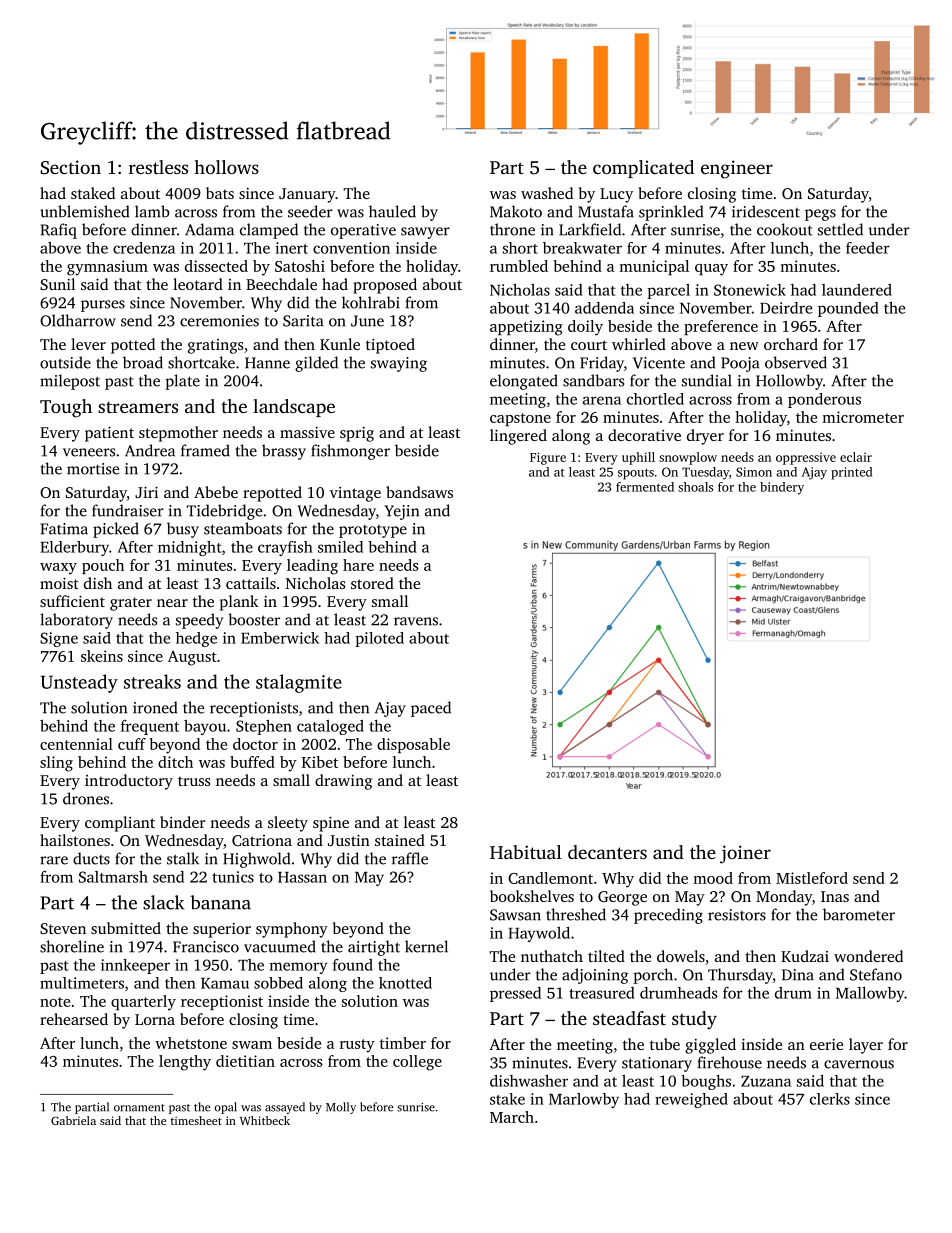  Describe the element at coordinates (70, 167) in the page. I see `Section` at that location.
